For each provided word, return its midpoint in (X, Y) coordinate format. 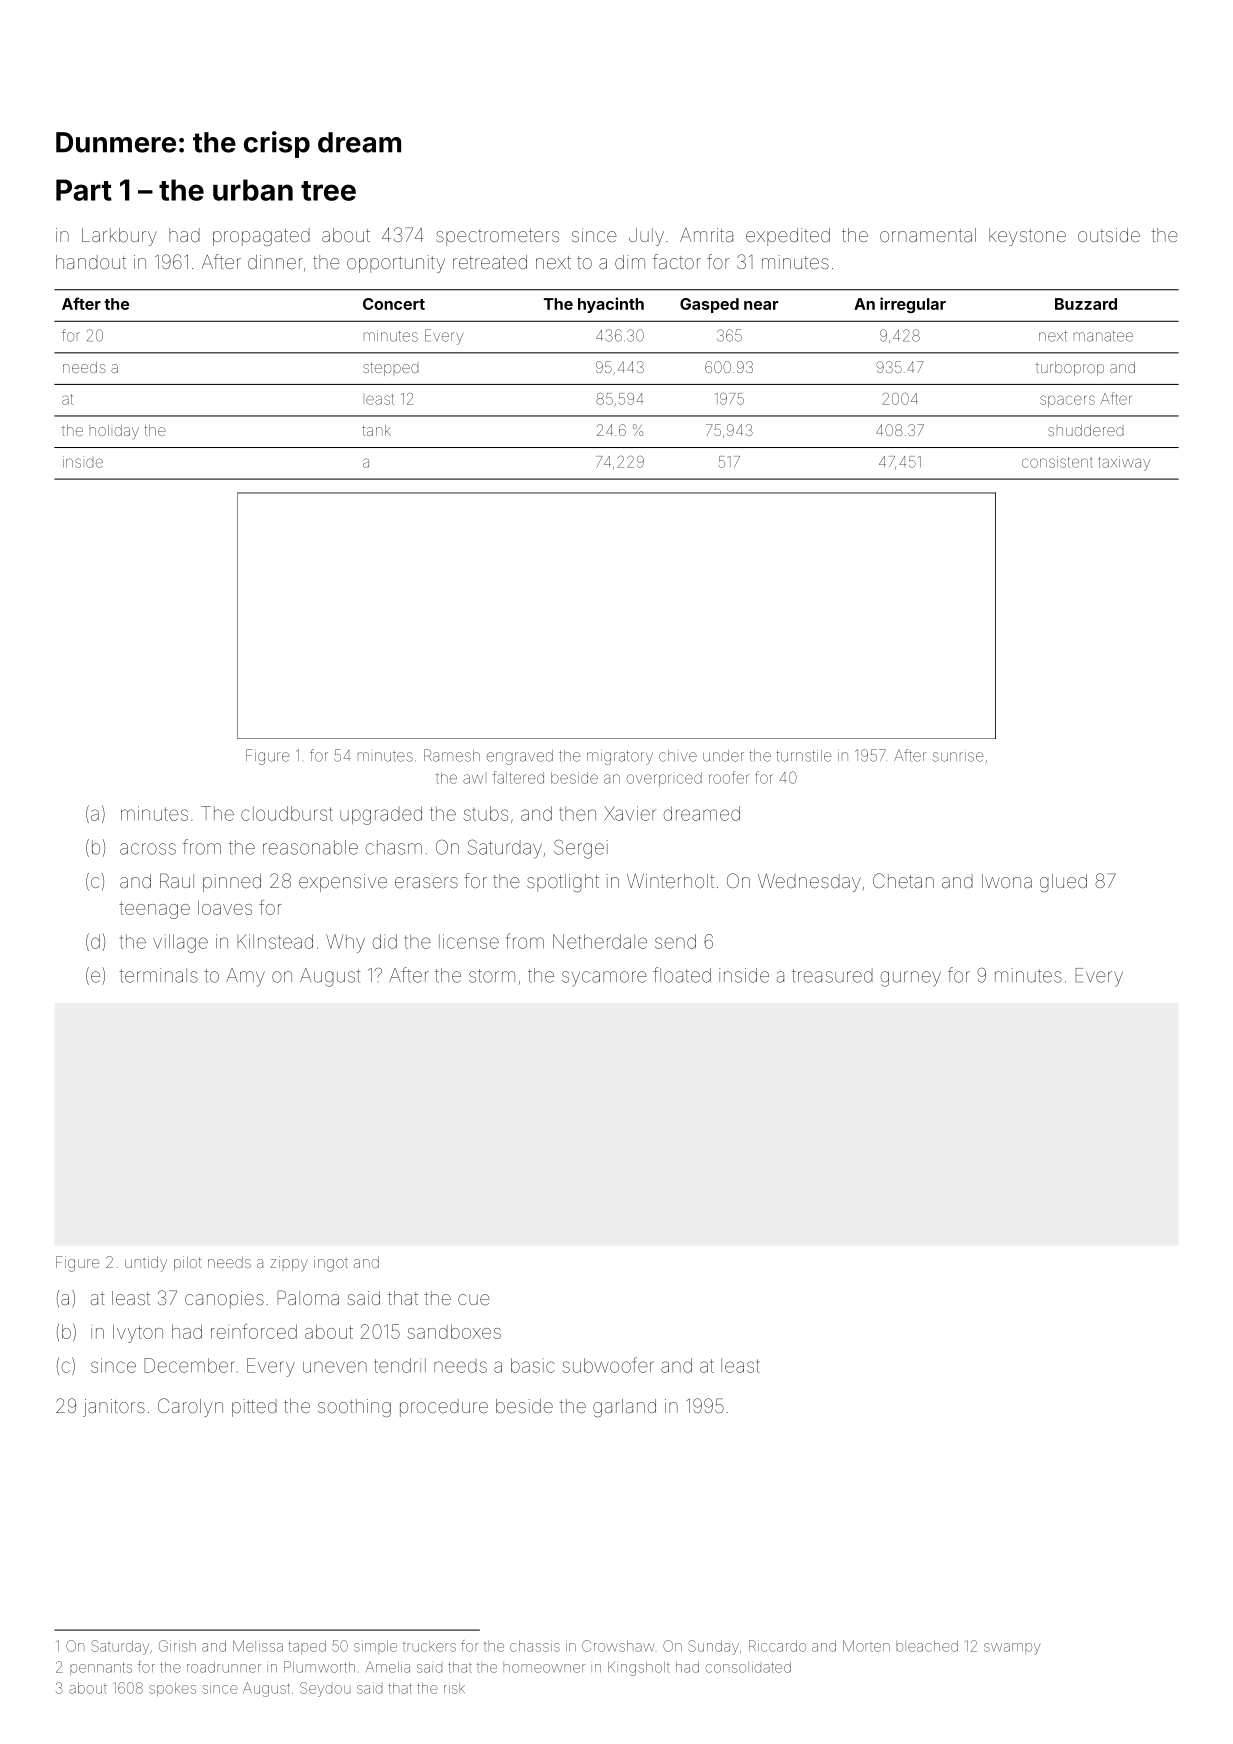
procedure (444, 1408)
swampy (1012, 1649)
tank (377, 430)
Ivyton (138, 1334)
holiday (114, 432)
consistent (1057, 462)
